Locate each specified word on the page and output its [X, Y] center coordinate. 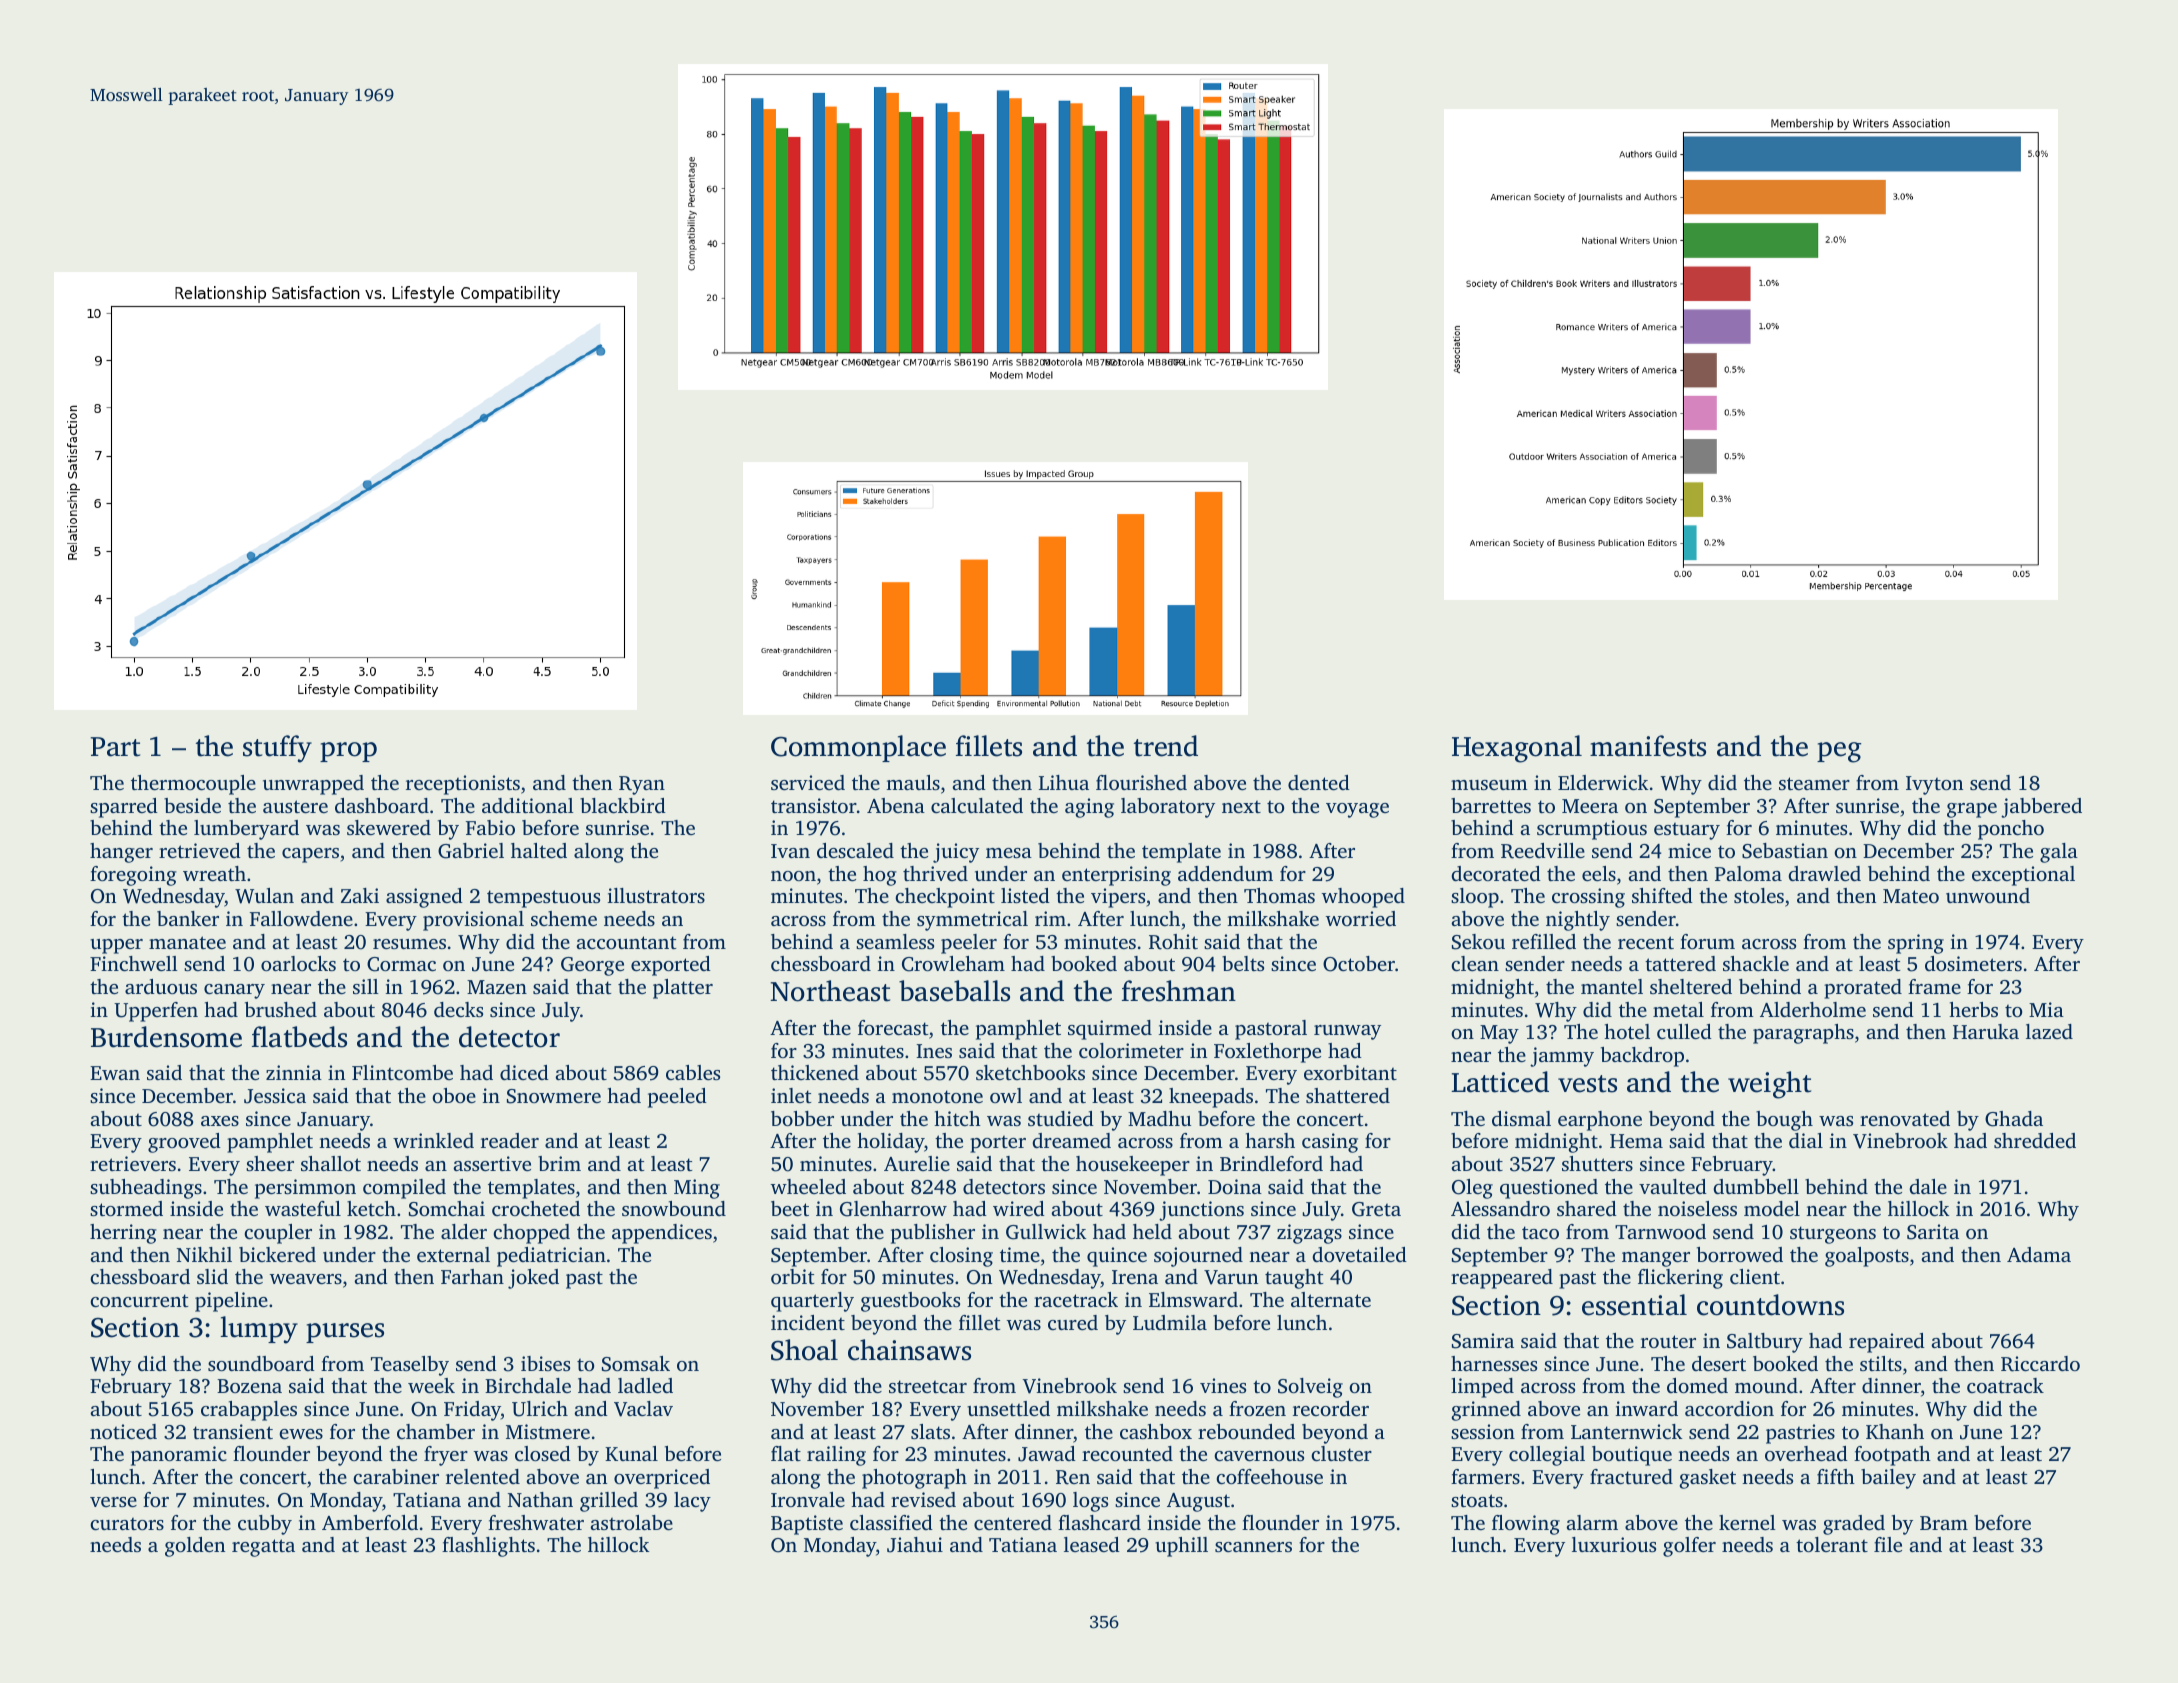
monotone [937, 1096]
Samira [1483, 1341]
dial [1806, 1140]
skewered [389, 827]
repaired [1887, 1343]
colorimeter [1131, 1050]
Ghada [2014, 1119]
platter [683, 989]
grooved [184, 1143]
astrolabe [631, 1522]
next [1241, 807]
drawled [1824, 873]
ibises [545, 1363]
